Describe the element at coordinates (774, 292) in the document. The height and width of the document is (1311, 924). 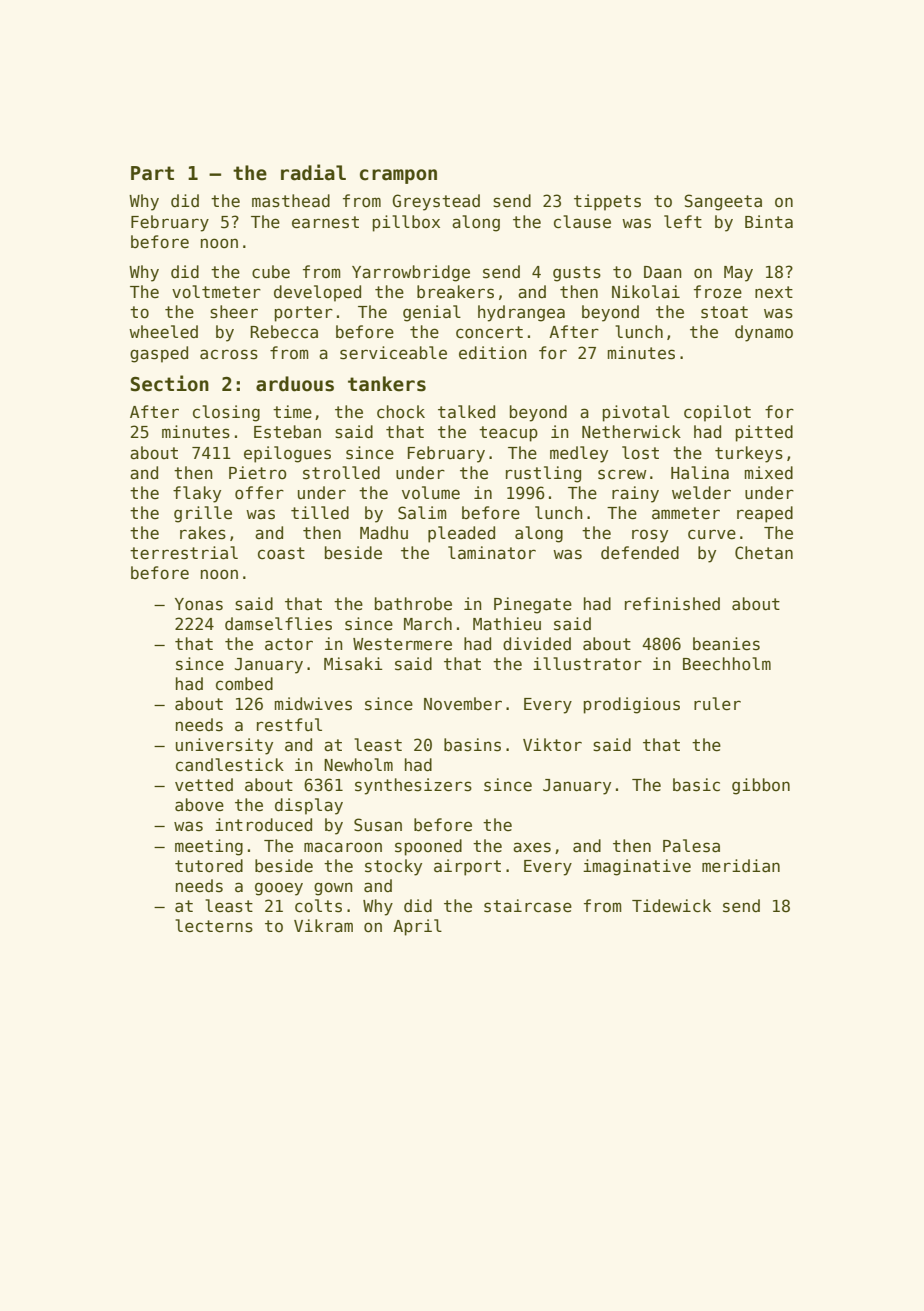
I see `next` at that location.
